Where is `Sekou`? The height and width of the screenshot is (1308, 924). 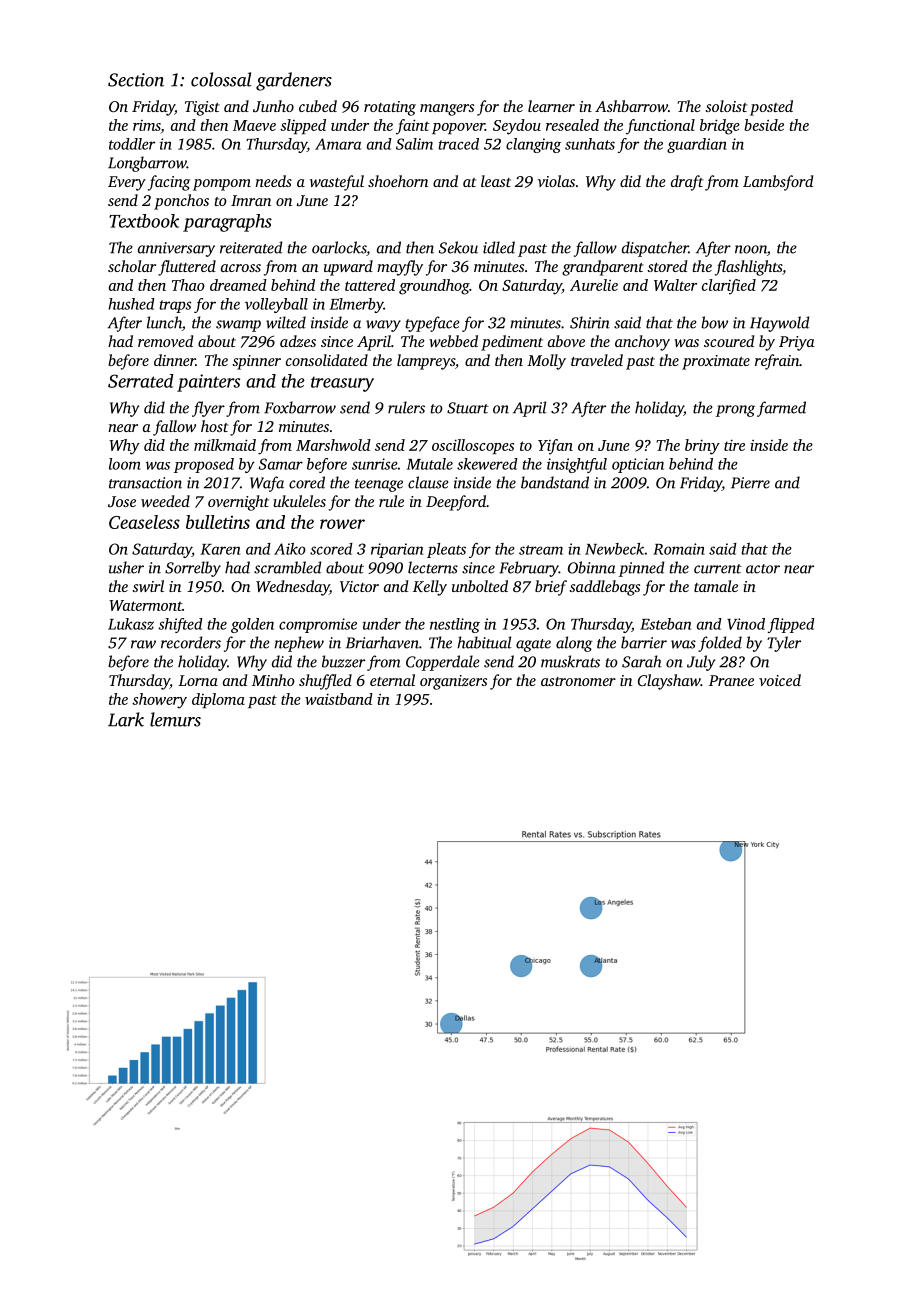 Sekou is located at coordinates (458, 247).
